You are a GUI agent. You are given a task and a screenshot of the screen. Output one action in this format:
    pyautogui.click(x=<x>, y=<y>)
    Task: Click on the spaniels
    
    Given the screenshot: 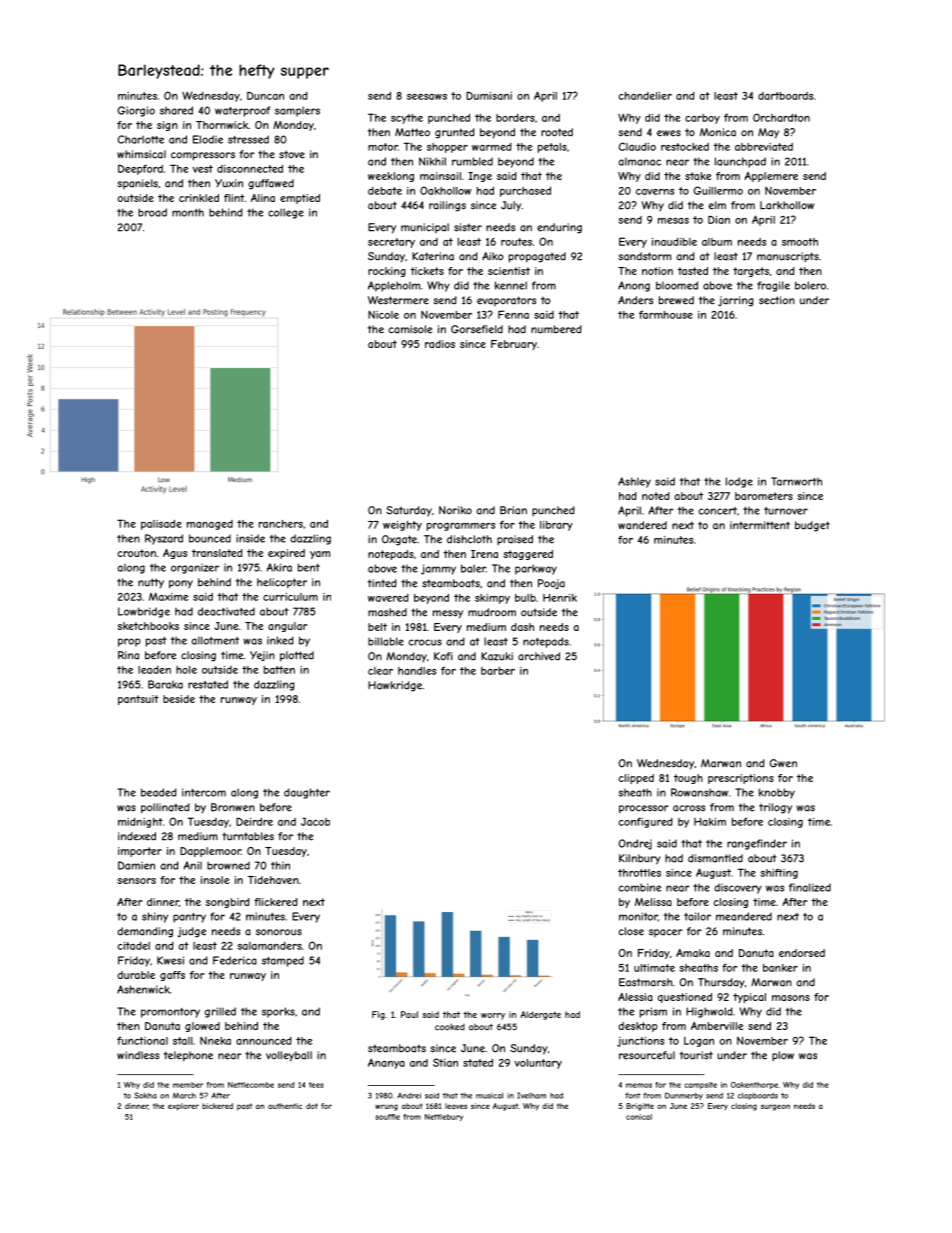 What is the action you would take?
    pyautogui.click(x=137, y=184)
